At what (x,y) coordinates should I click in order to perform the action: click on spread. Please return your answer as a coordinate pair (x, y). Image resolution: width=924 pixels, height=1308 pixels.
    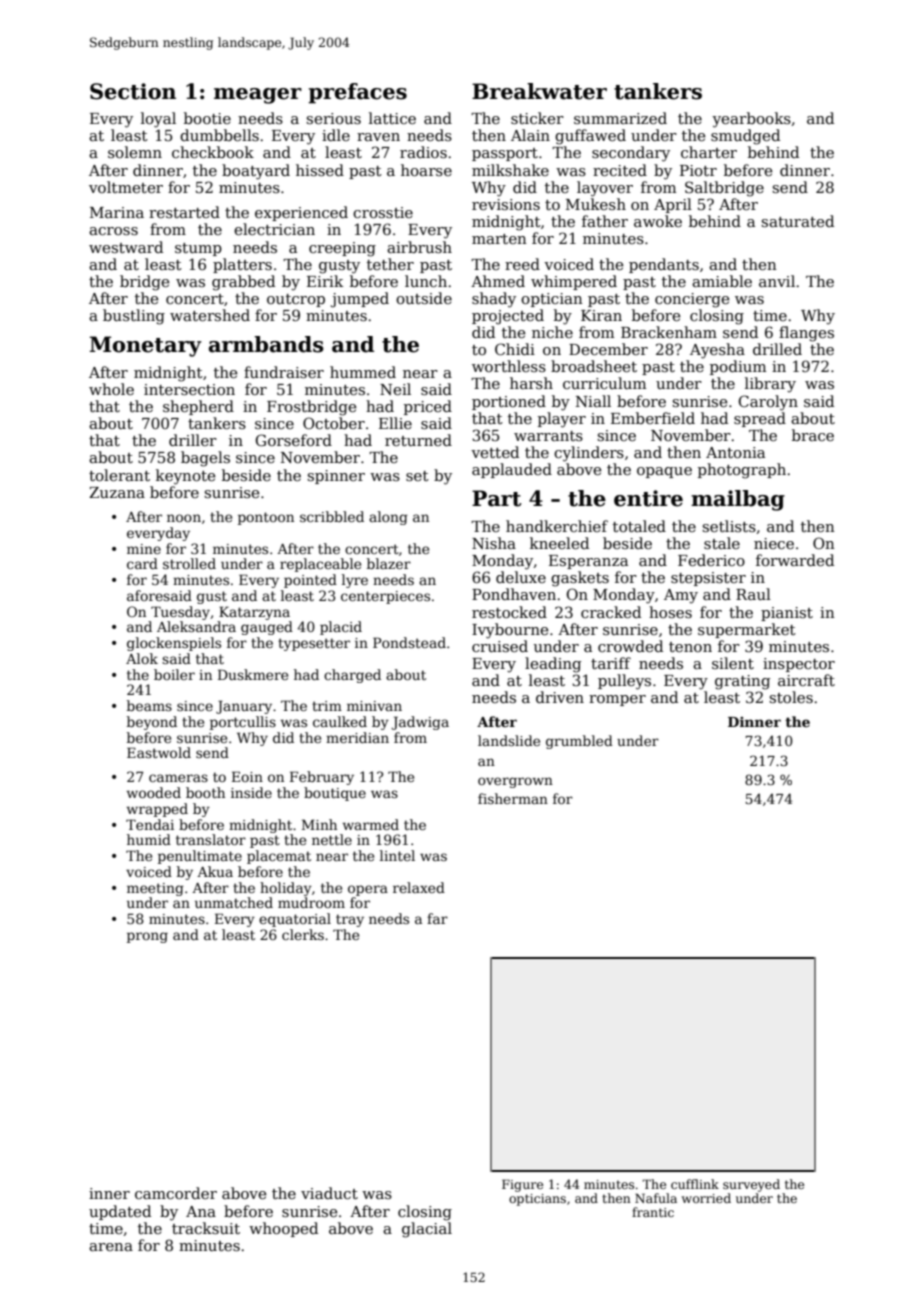
    Looking at the image, I should click on (760, 419).
